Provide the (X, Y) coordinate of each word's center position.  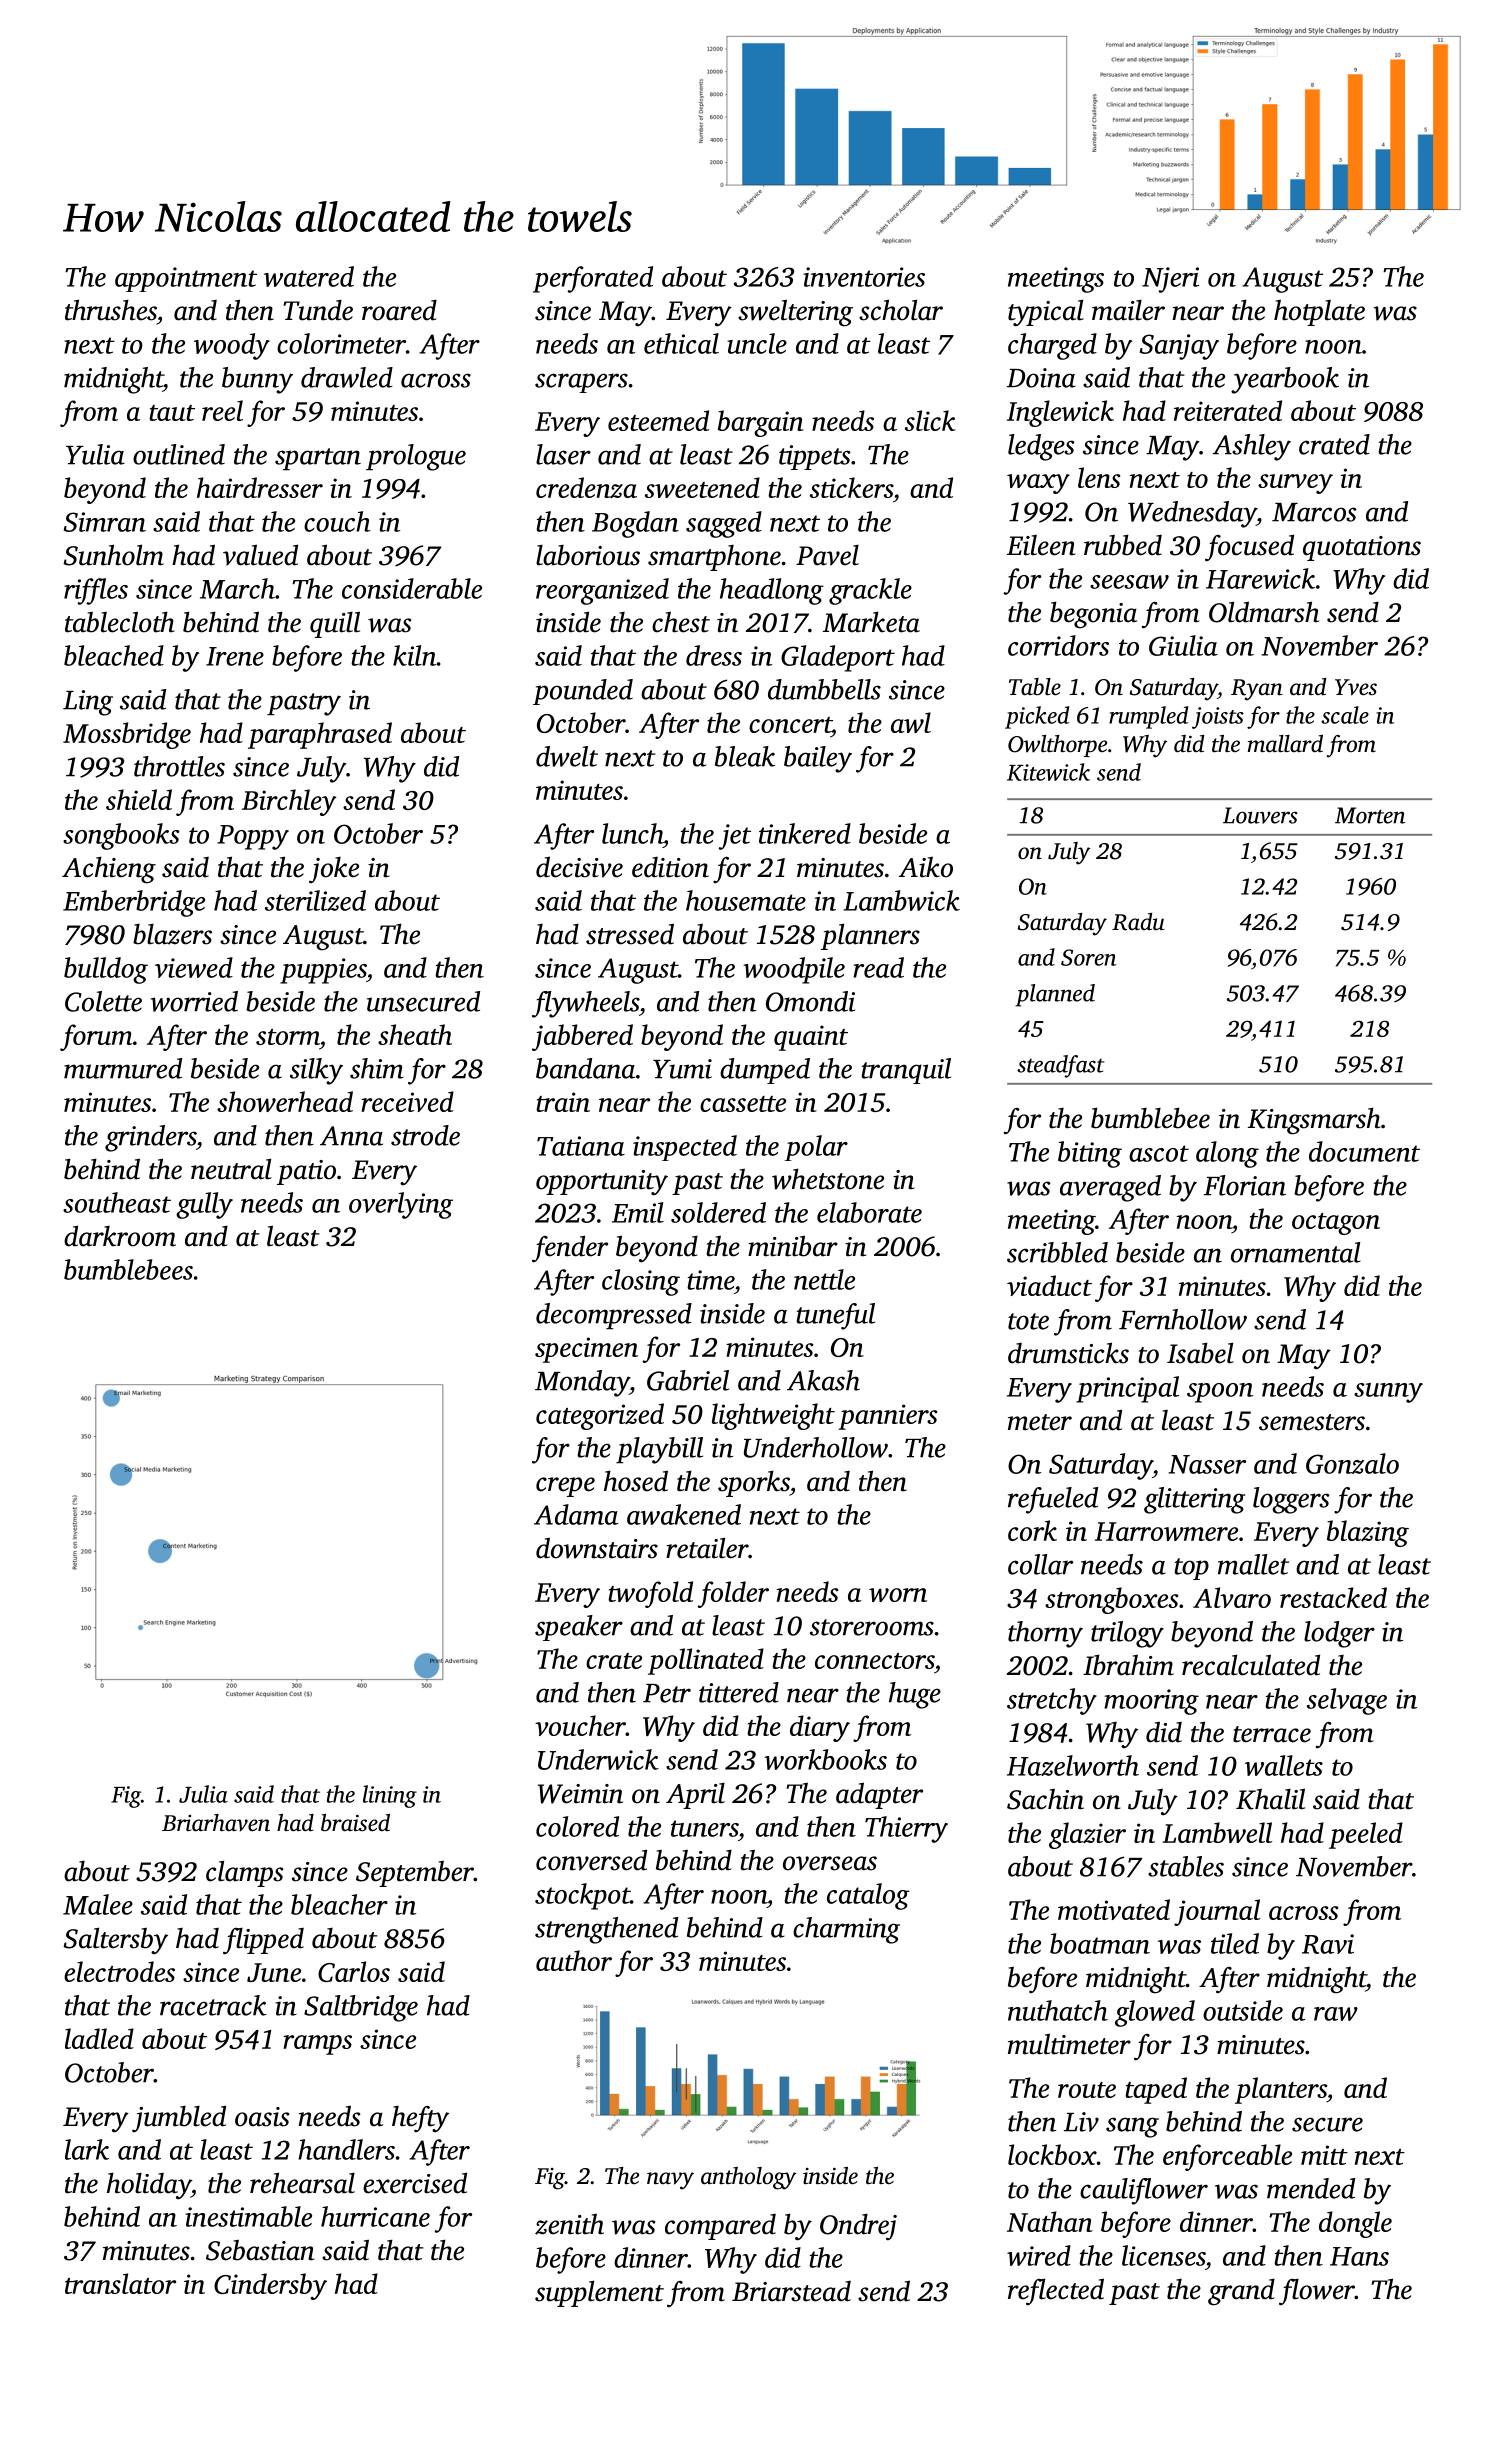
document (1364, 1151)
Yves (1356, 687)
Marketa (871, 622)
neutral (231, 1169)
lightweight (773, 1416)
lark (87, 2149)
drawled (347, 377)
